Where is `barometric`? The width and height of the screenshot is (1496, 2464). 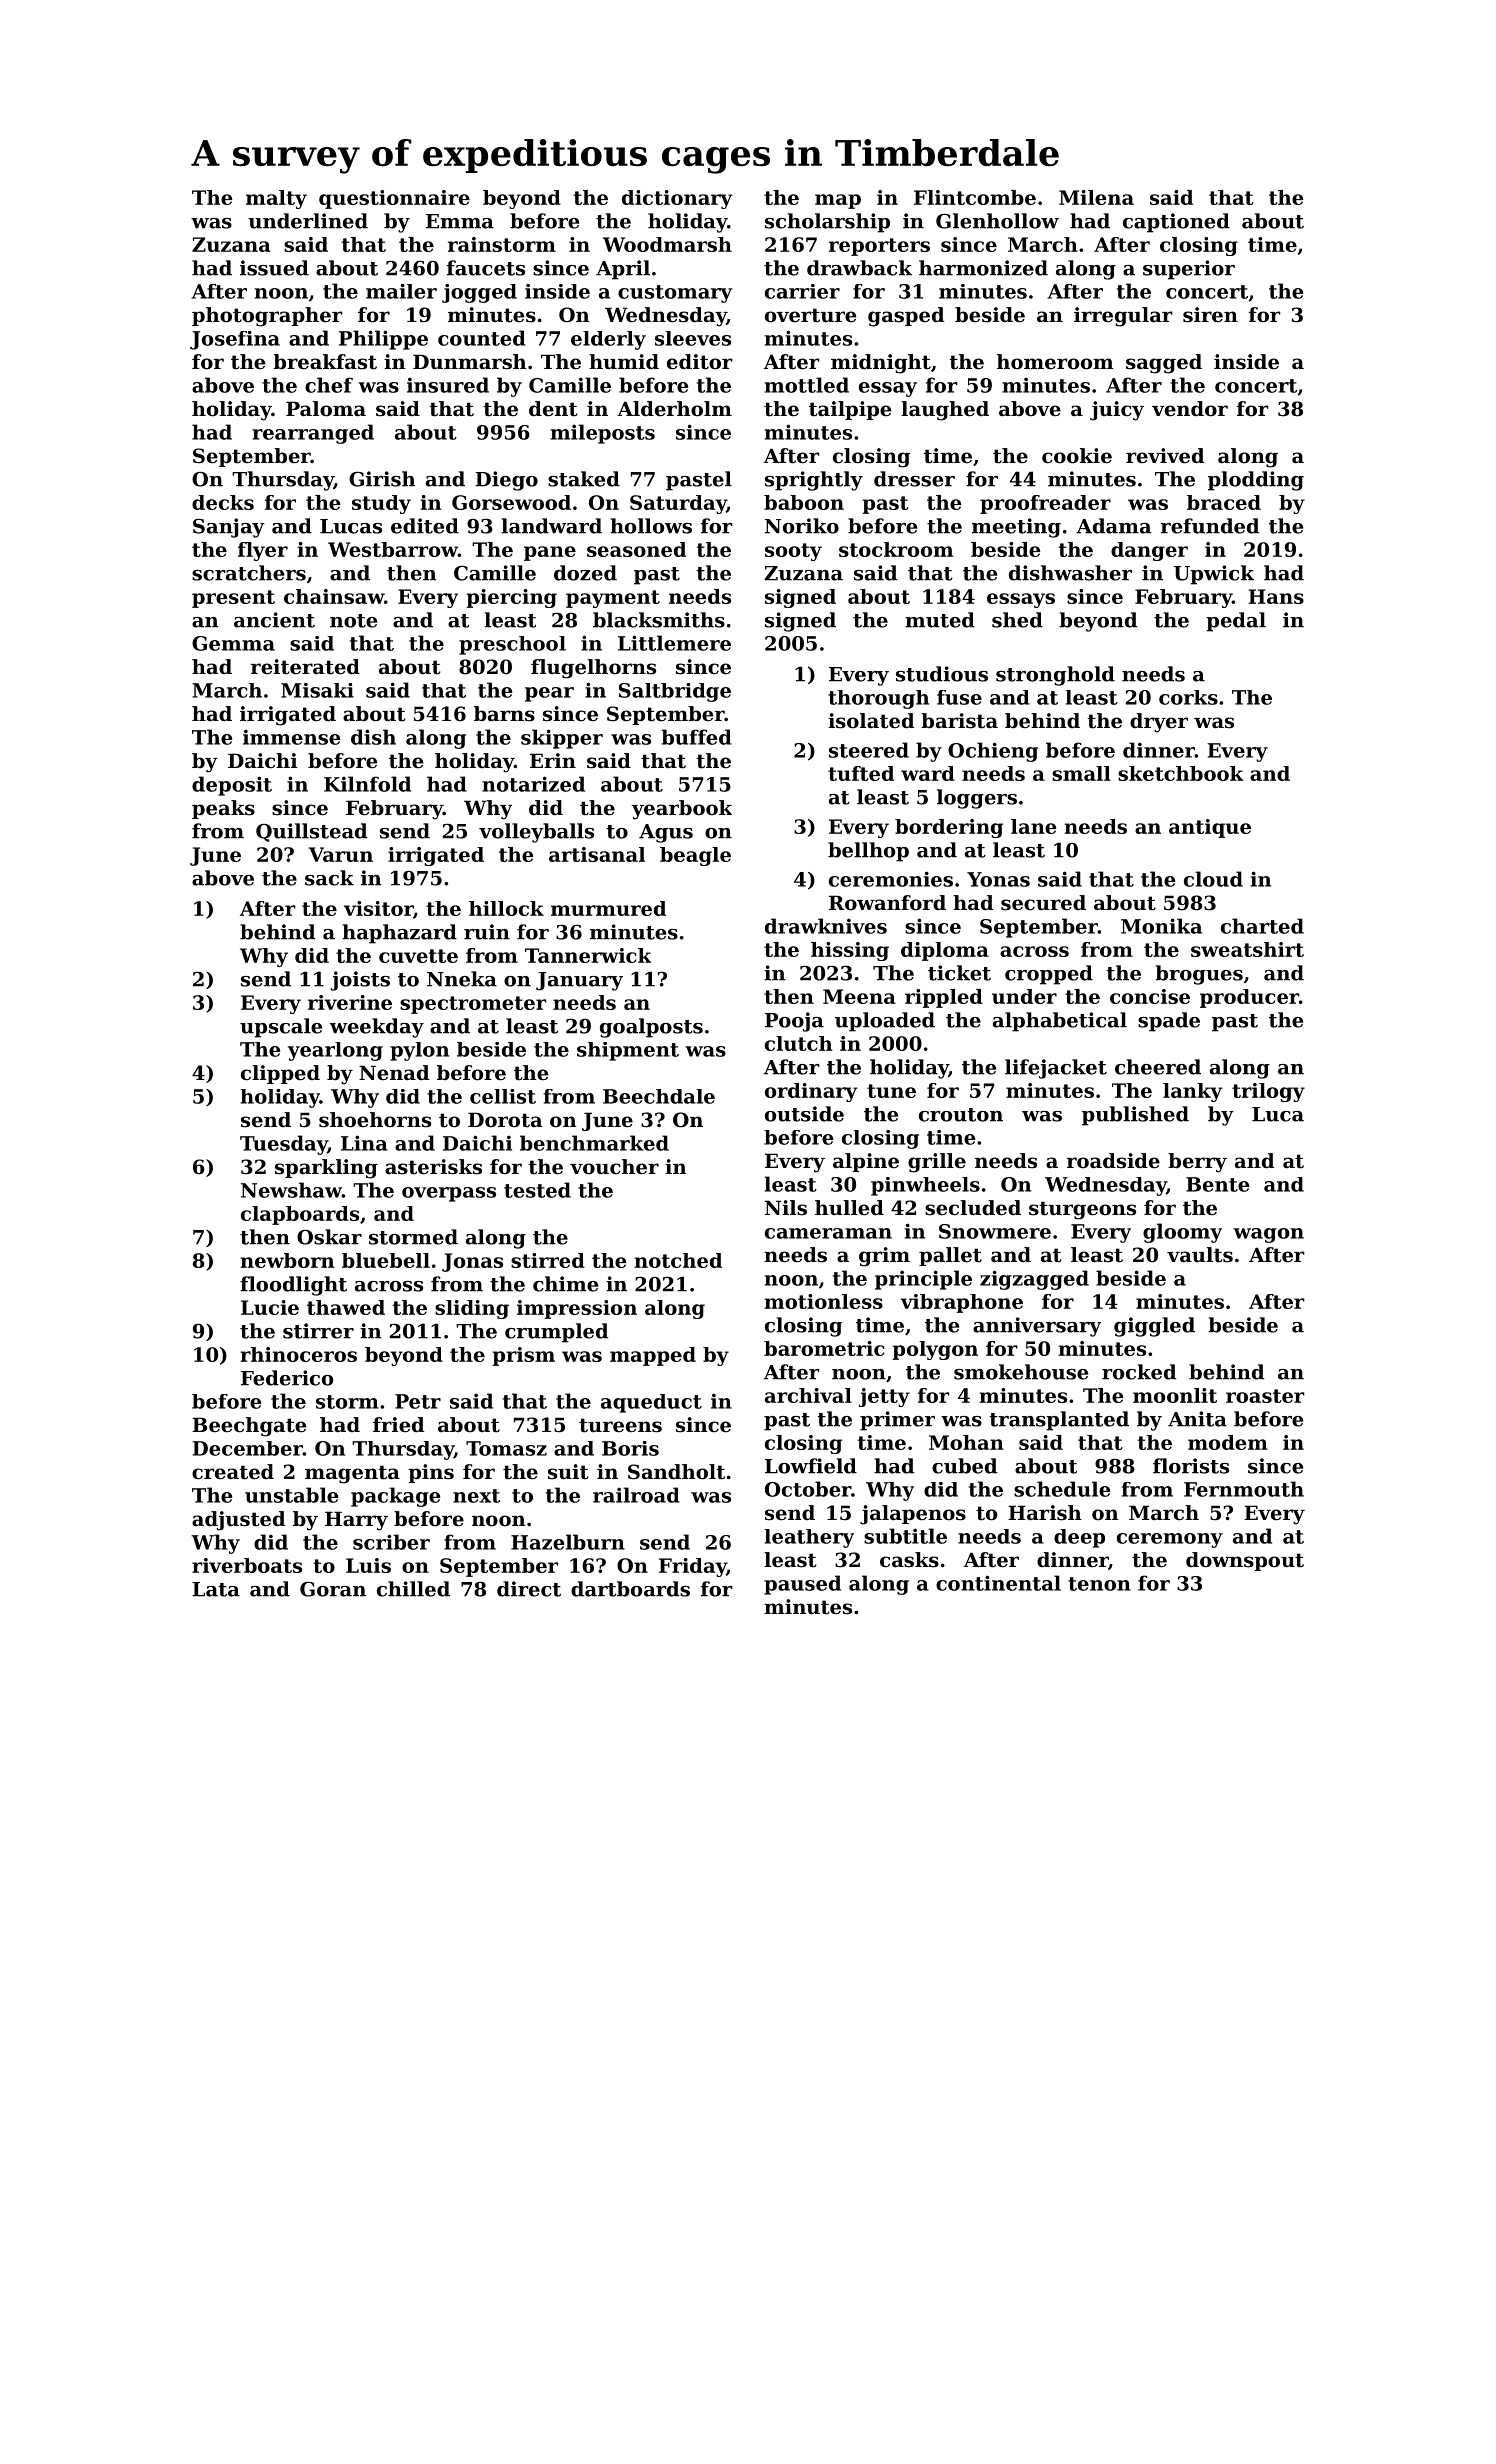 barometric is located at coordinates (824, 1348).
